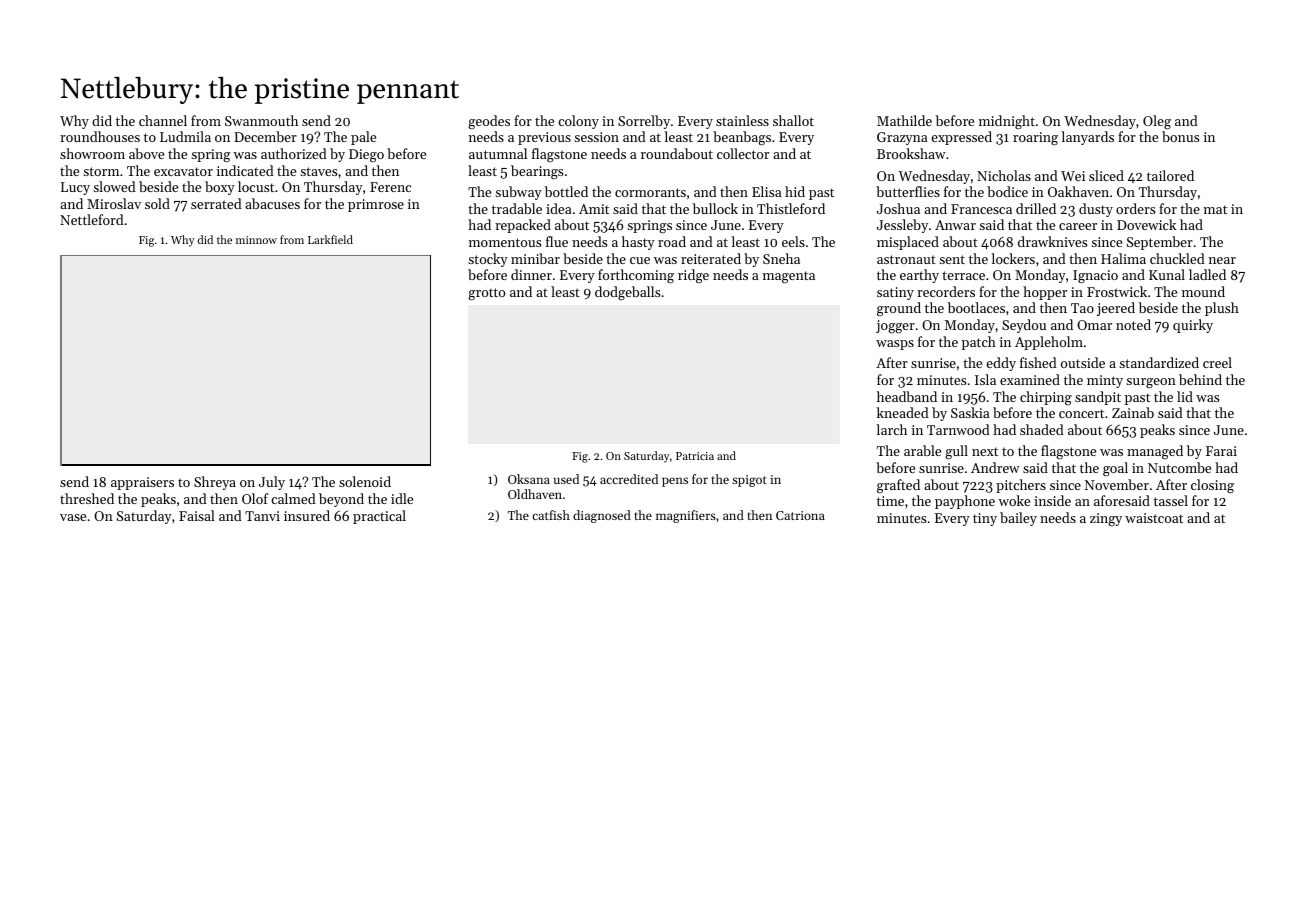 The image size is (1308, 924). I want to click on hid, so click(795, 191).
